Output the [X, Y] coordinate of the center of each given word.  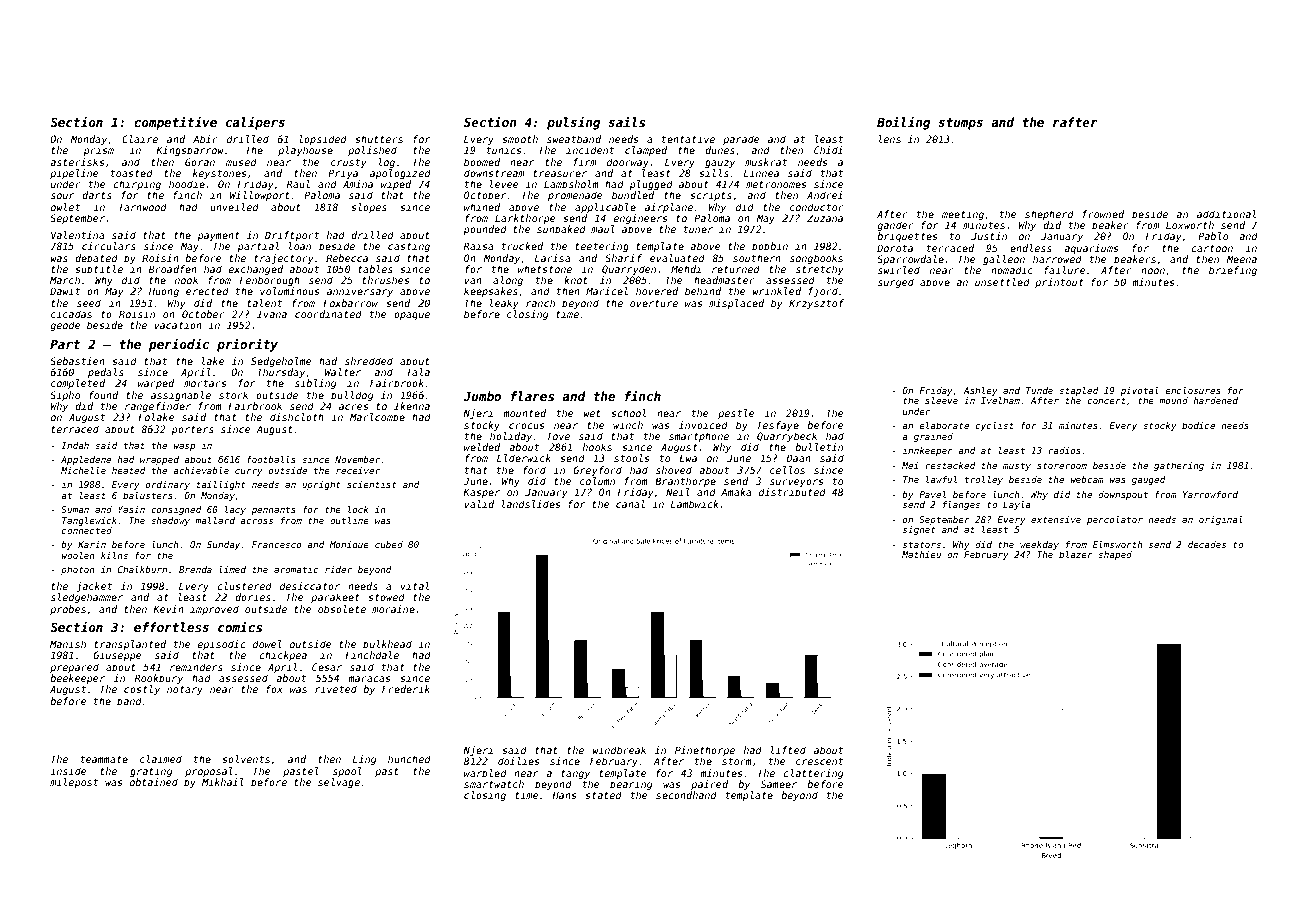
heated [129, 470]
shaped [1115, 555]
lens [890, 139]
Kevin [168, 609]
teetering [602, 247]
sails [626, 121]
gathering [1179, 466]
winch [628, 425]
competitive [175, 123]
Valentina [78, 235]
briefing [1233, 271]
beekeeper [77, 679]
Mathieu [921, 554]
